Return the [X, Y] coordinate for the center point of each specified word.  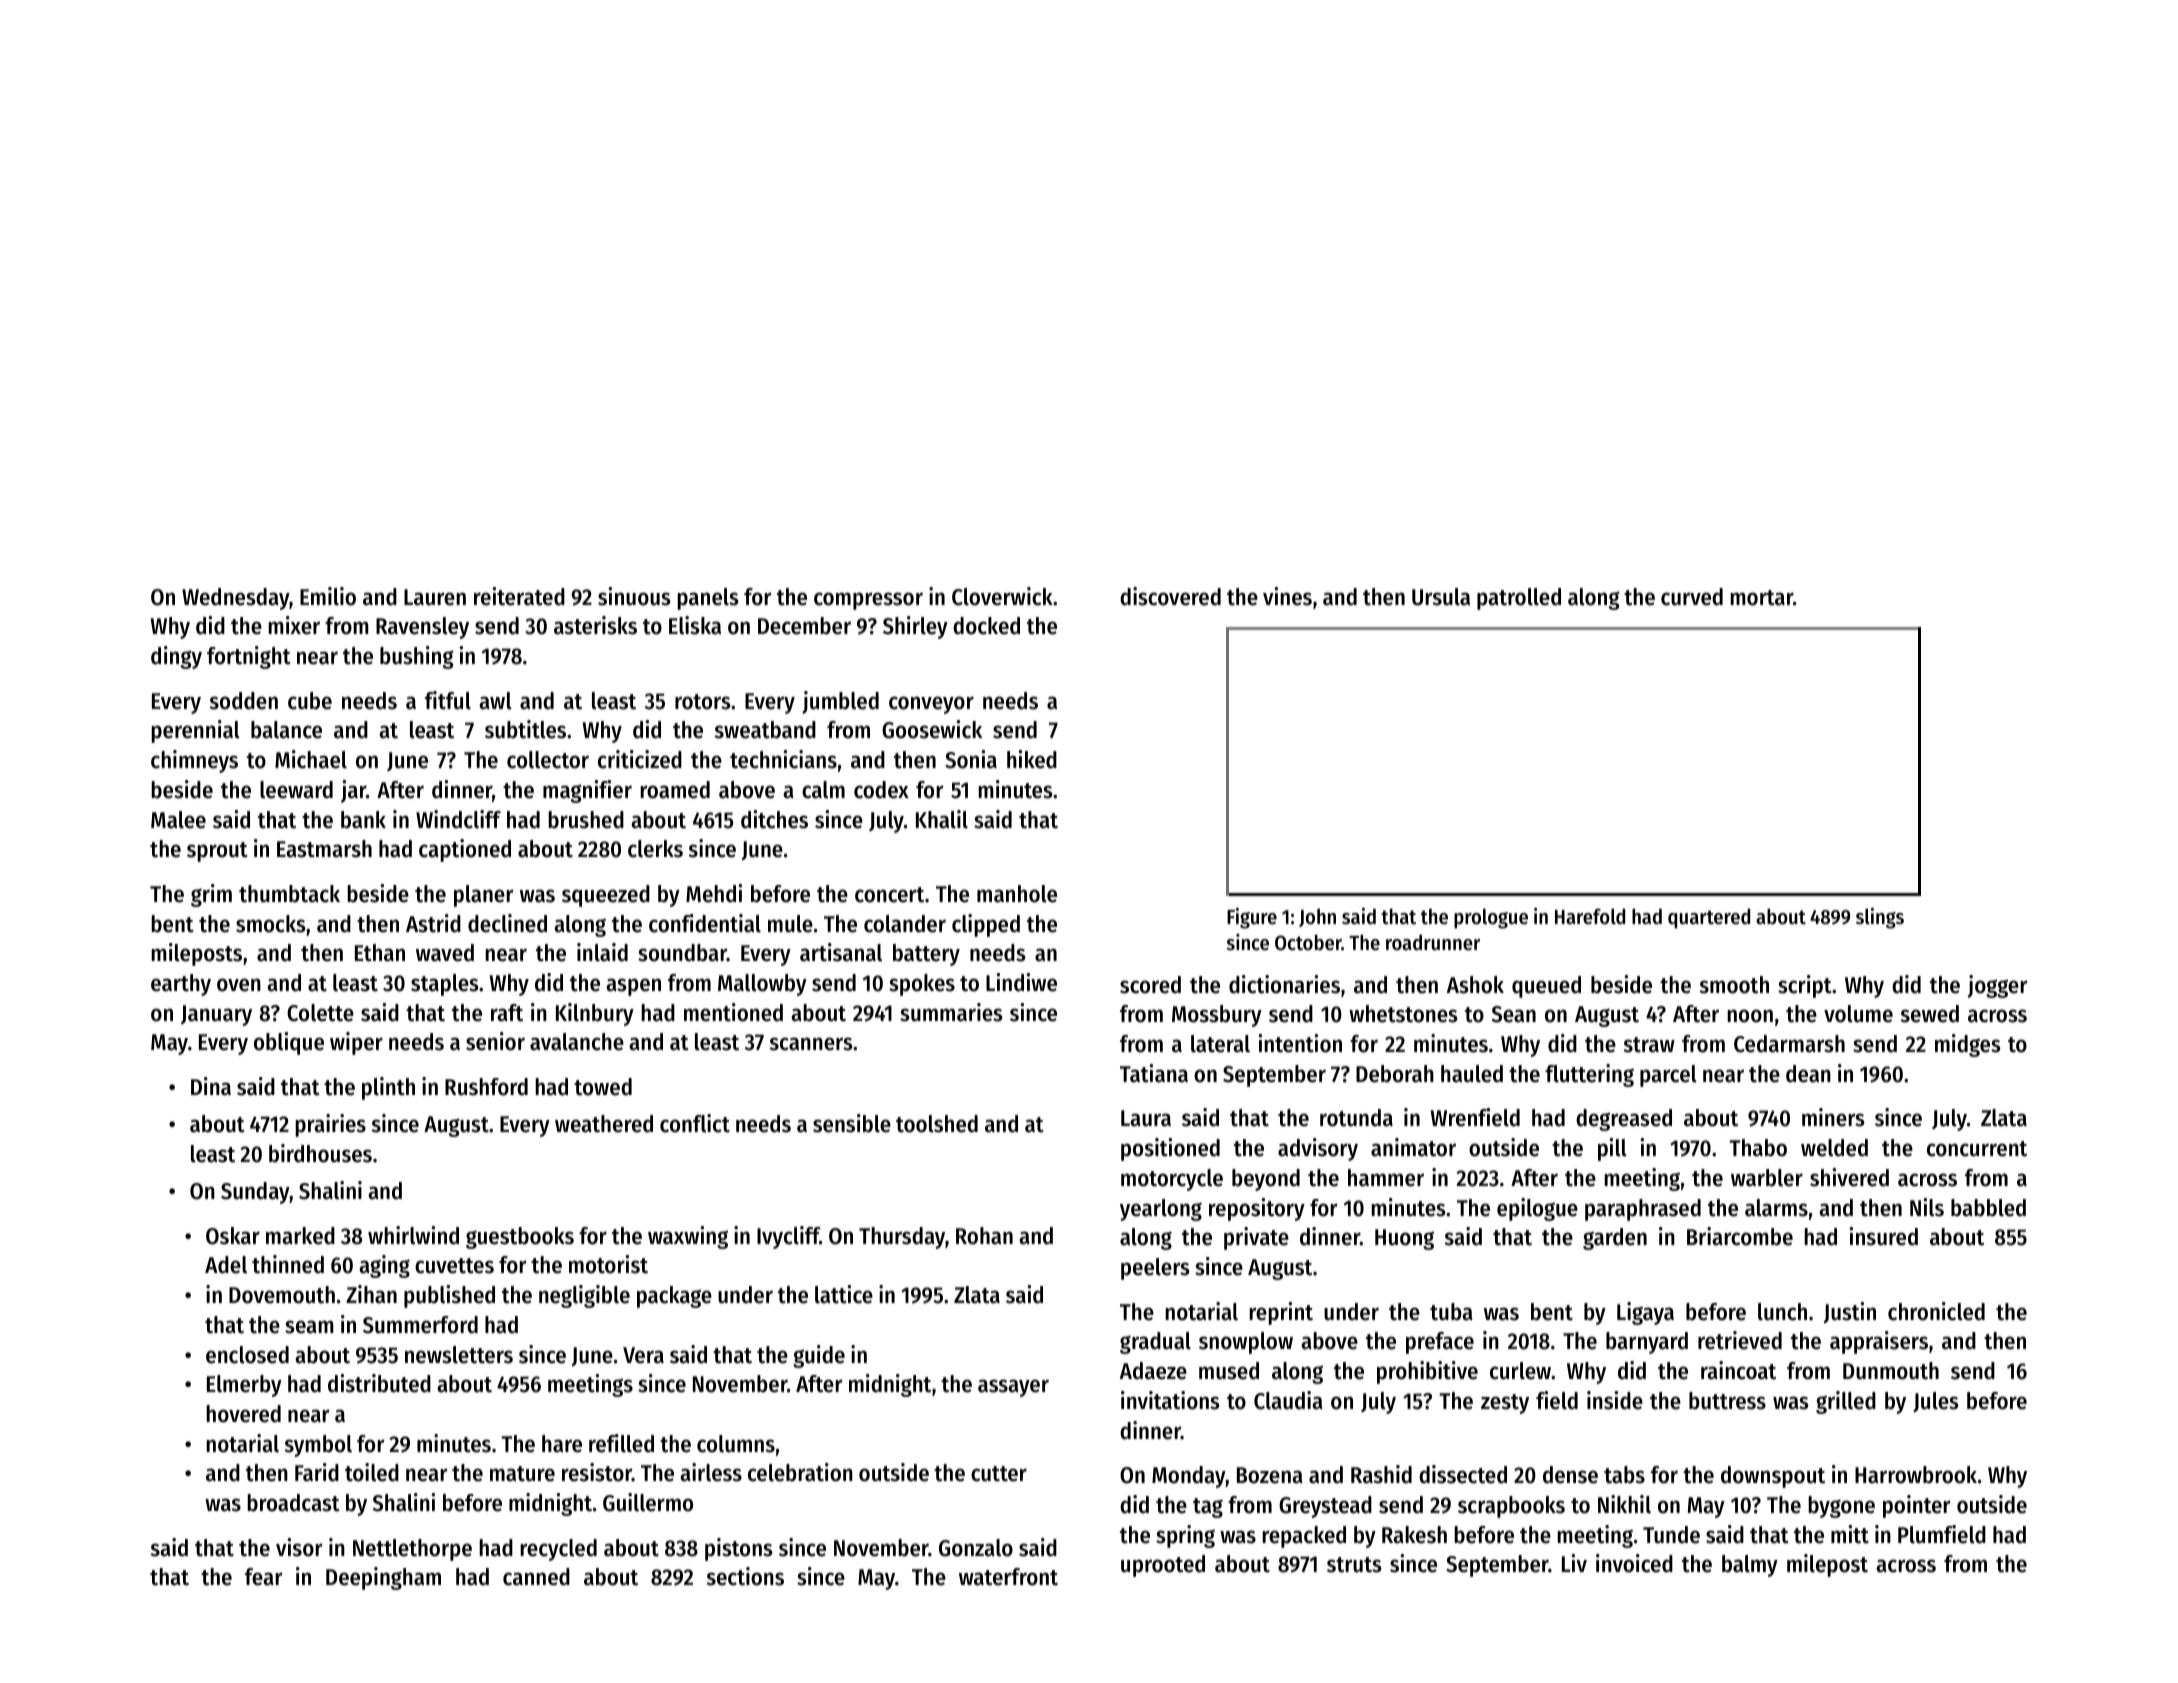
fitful [448, 700]
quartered [1709, 918]
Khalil [942, 819]
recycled [558, 1550]
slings [1880, 918]
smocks [271, 924]
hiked [1032, 759]
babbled [1988, 1208]
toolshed [937, 1124]
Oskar [233, 1236]
